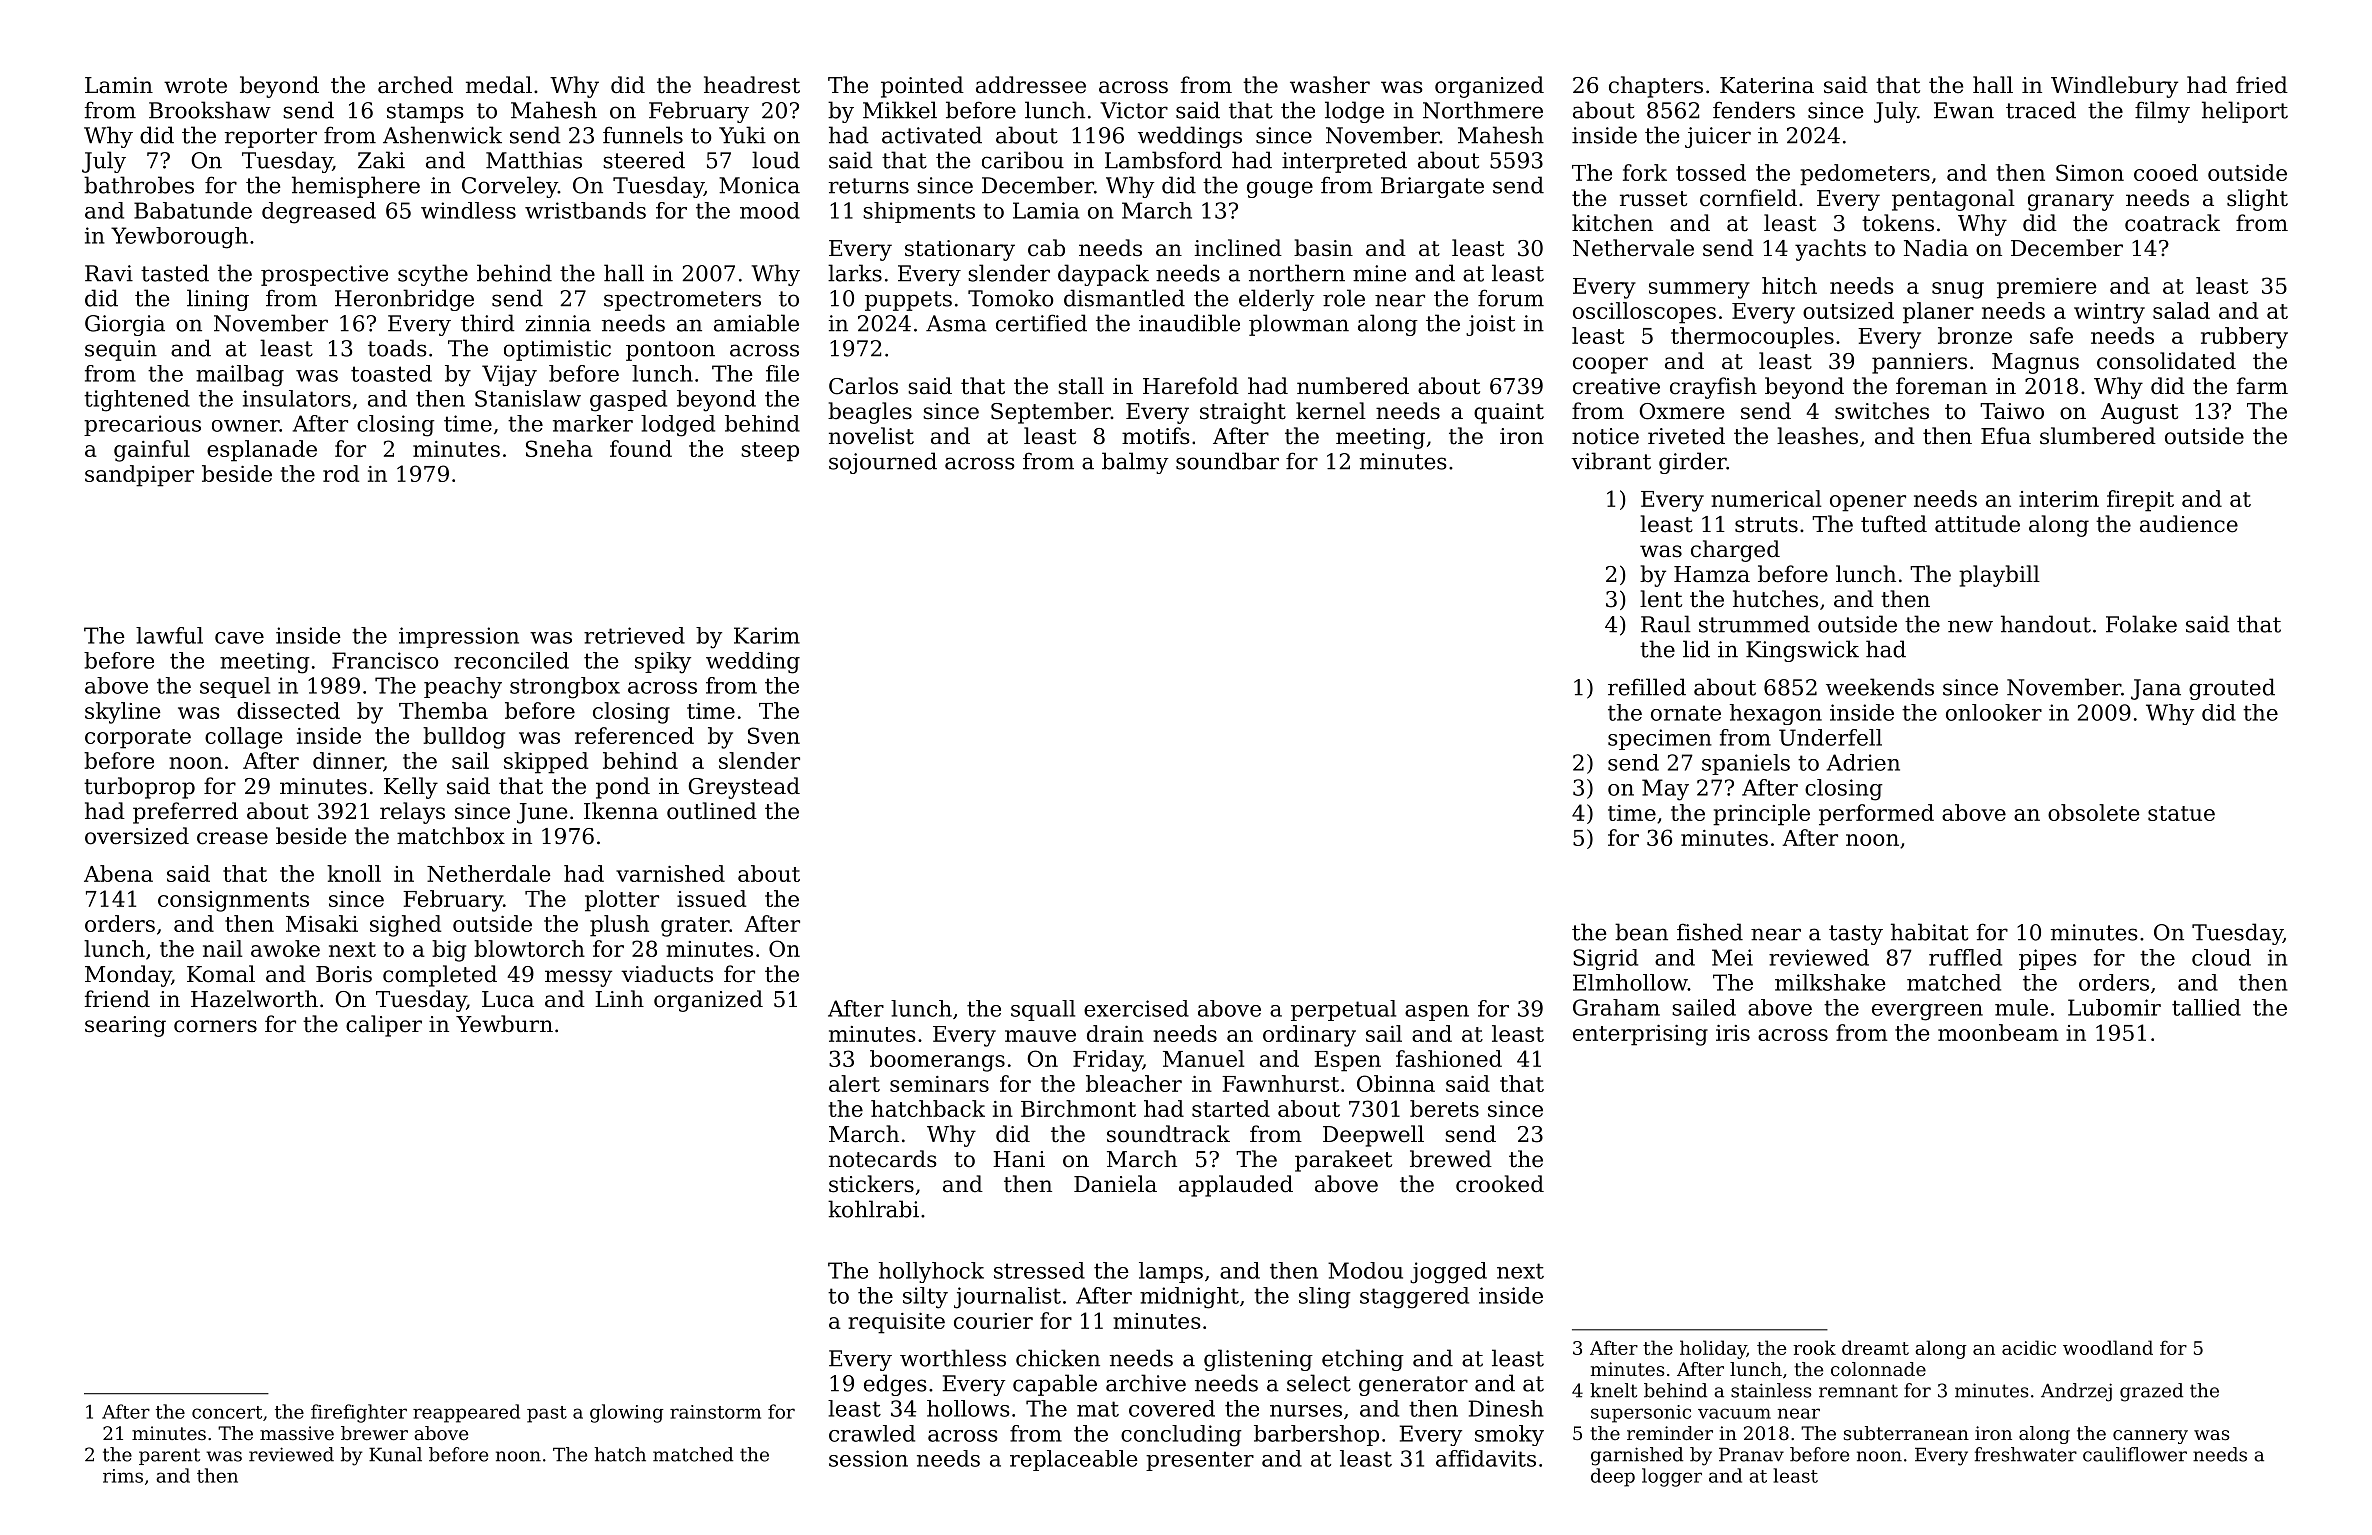 Image resolution: width=2372 pixels, height=1535 pixels. Describe the element at coordinates (2206, 1007) in the document. I see `tallied` at that location.
